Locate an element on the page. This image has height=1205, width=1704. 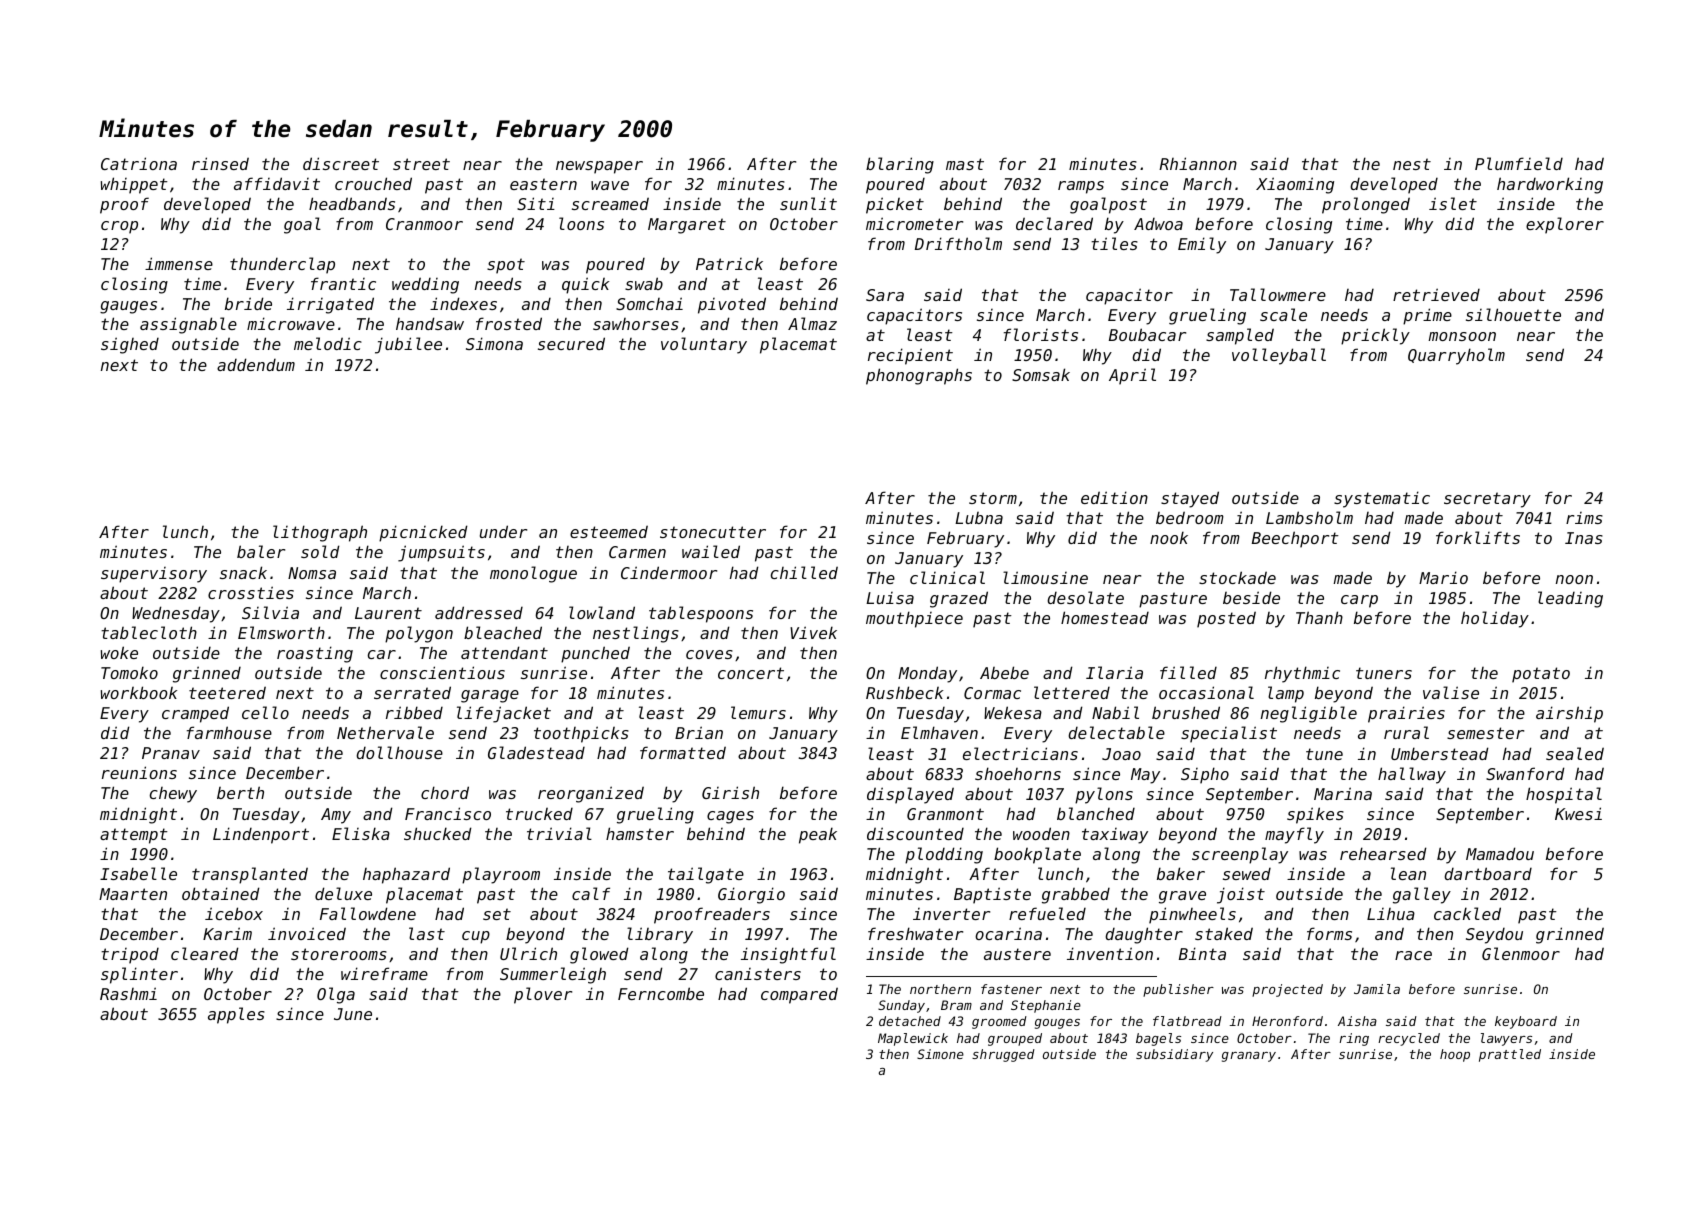
dartboard is located at coordinates (1488, 873).
